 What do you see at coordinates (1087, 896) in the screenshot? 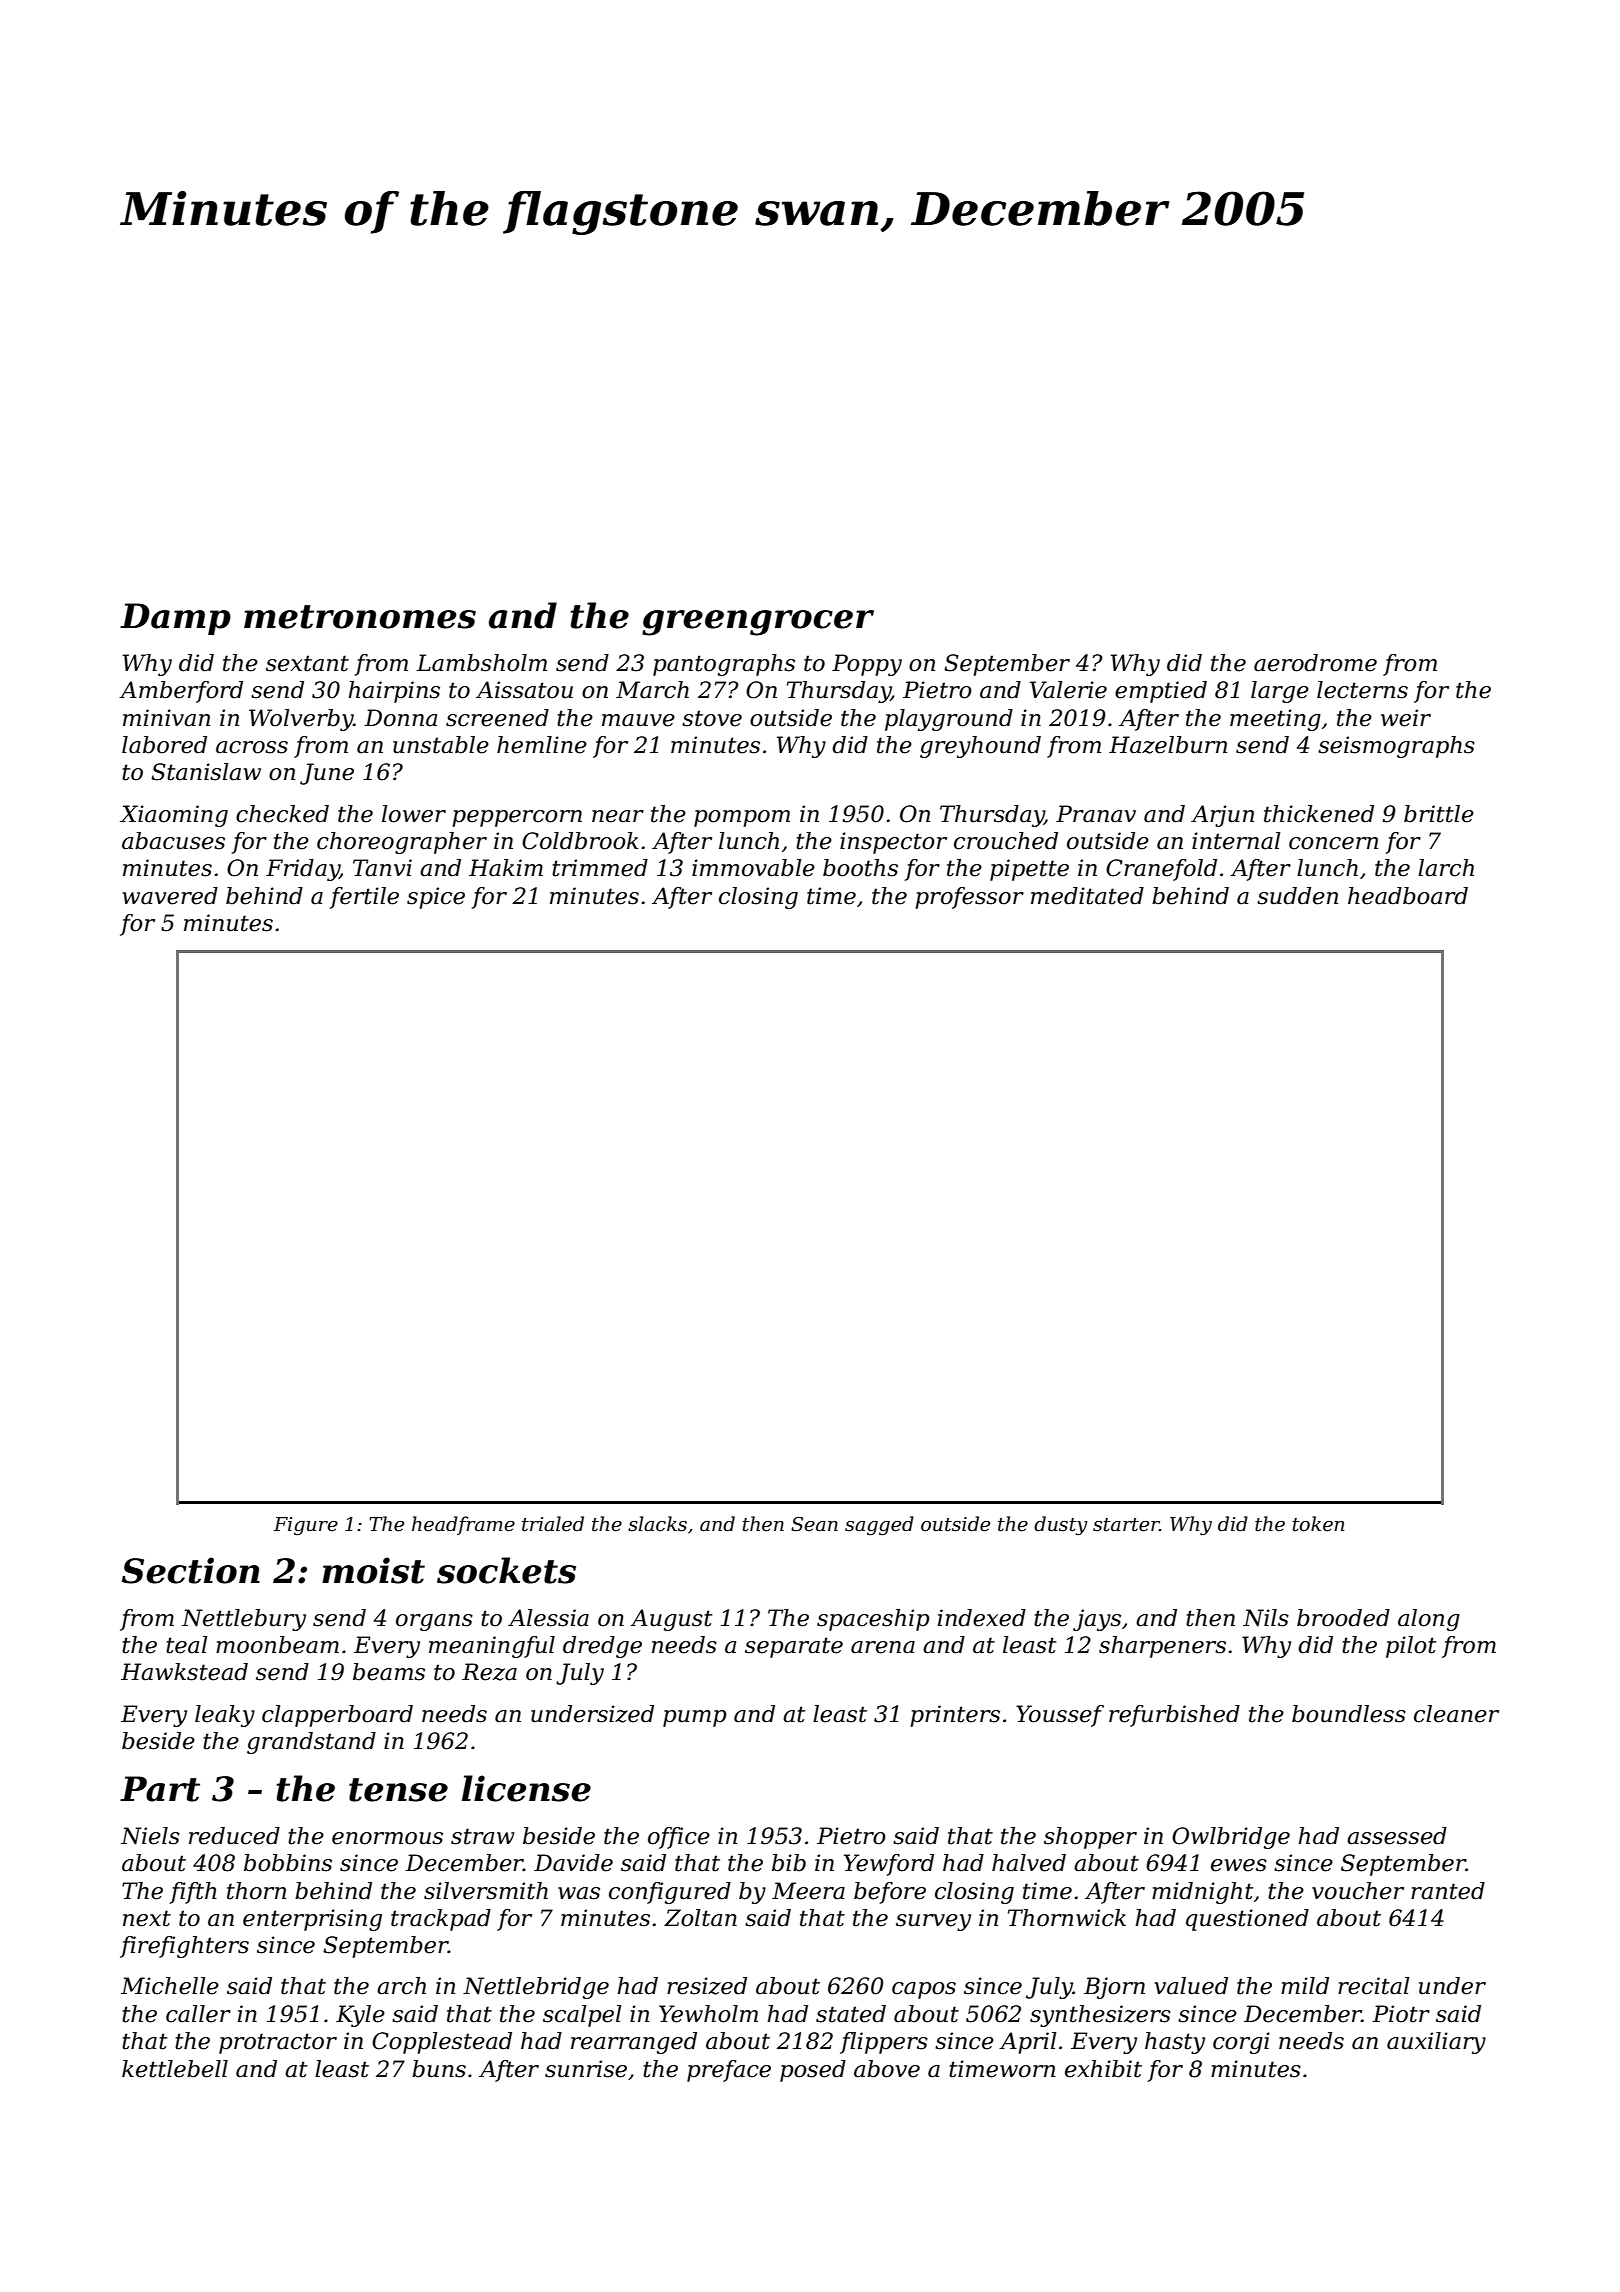
I see `meditated` at bounding box center [1087, 896].
